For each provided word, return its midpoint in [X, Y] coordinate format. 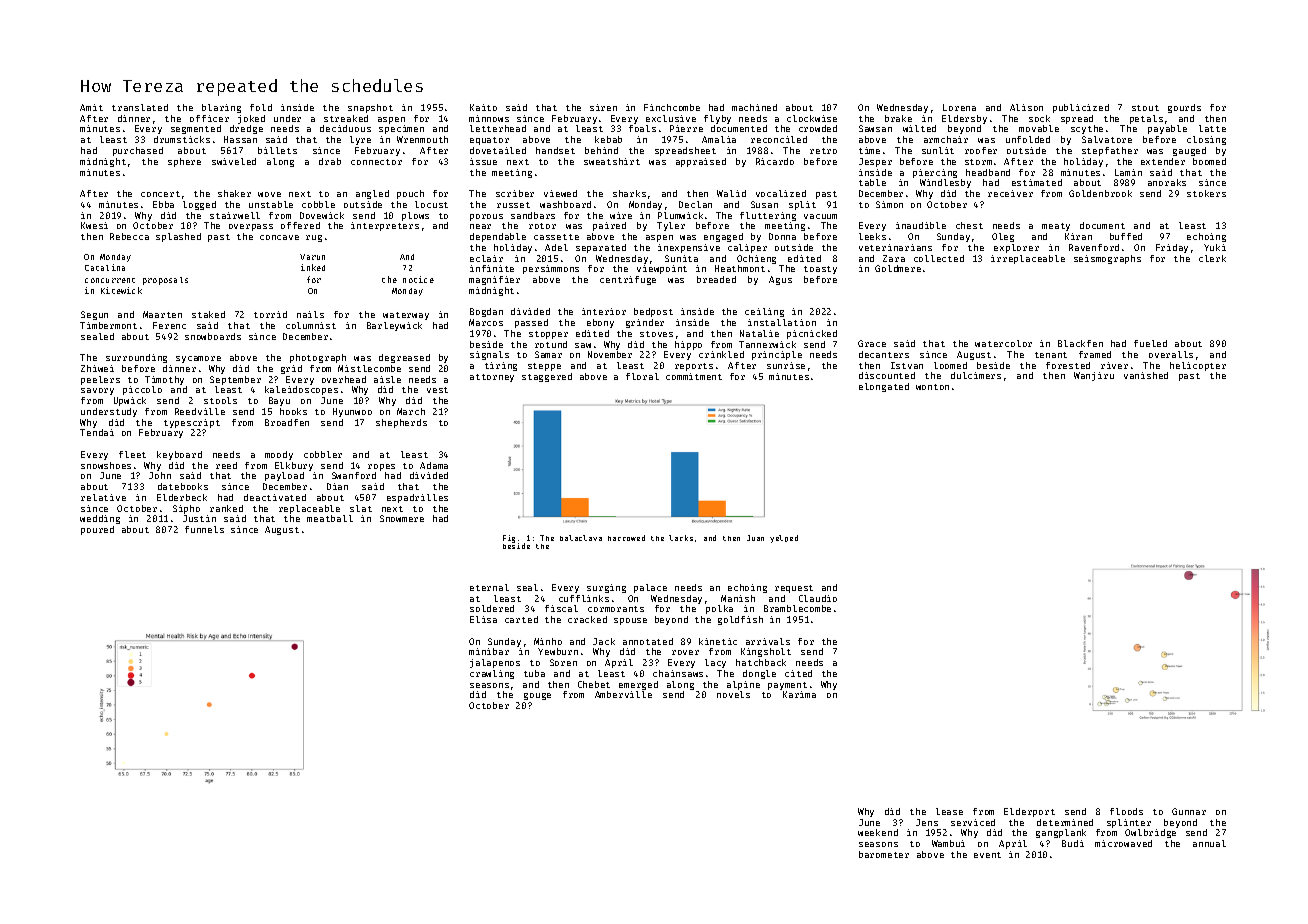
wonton [932, 387]
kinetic [718, 641]
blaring [221, 108]
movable [1039, 128]
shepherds [401, 423]
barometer [884, 854]
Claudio [818, 598]
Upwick [130, 401]
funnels [204, 529]
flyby [717, 119]
